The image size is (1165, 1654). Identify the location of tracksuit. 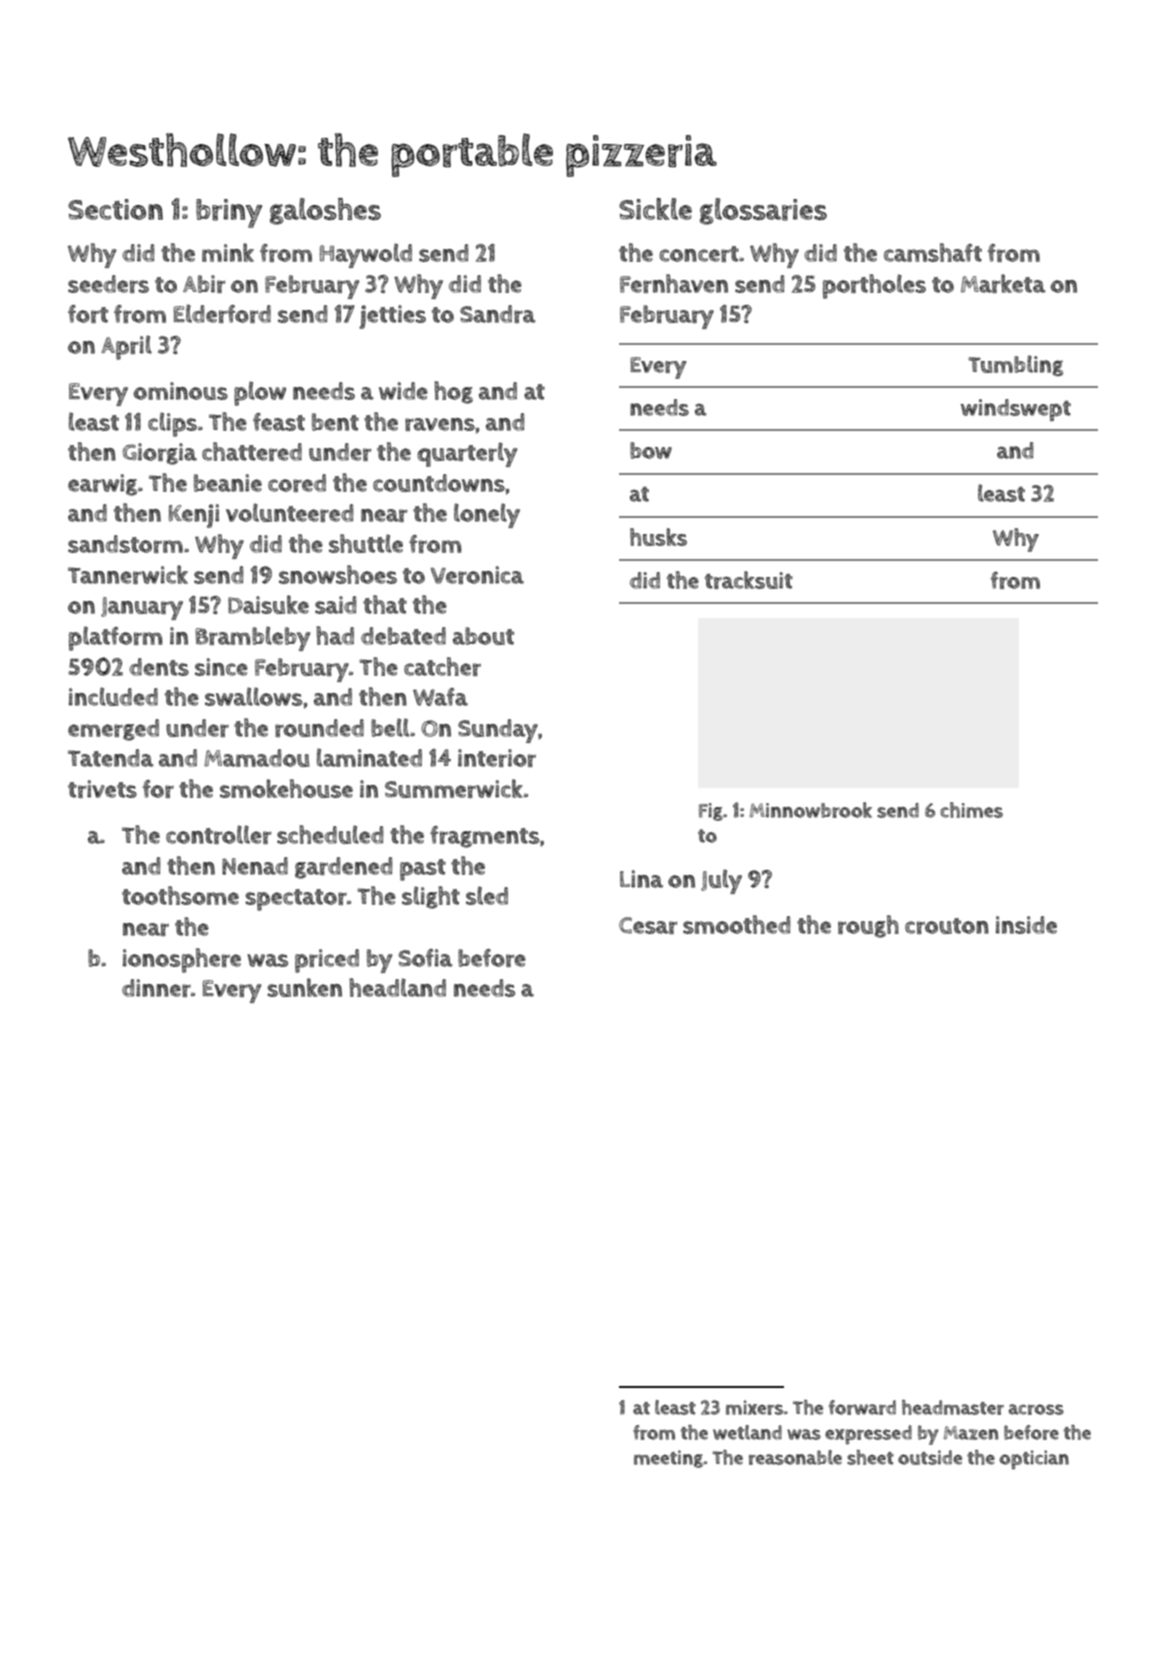
(749, 580).
